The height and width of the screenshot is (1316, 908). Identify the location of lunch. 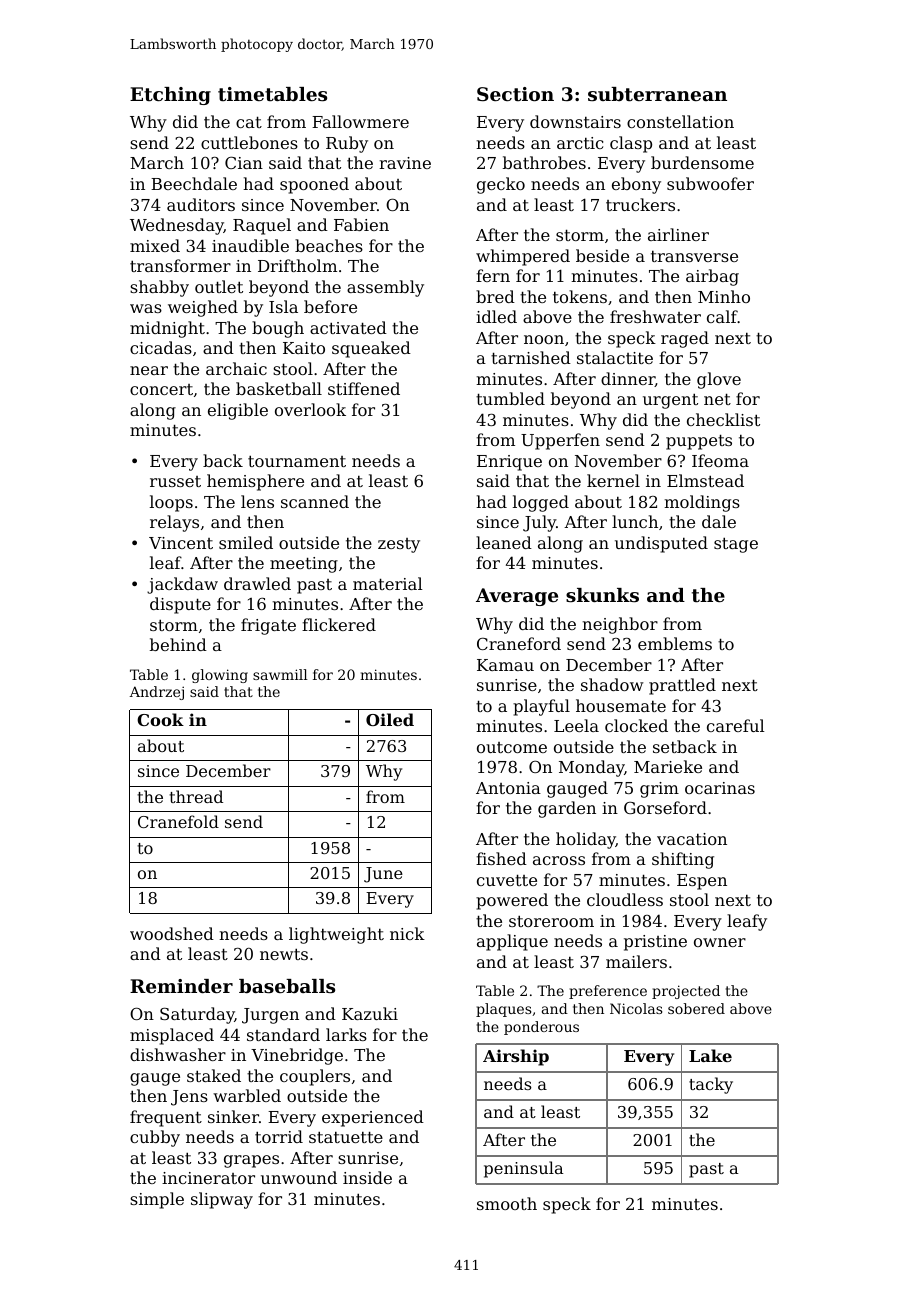
(635, 521).
